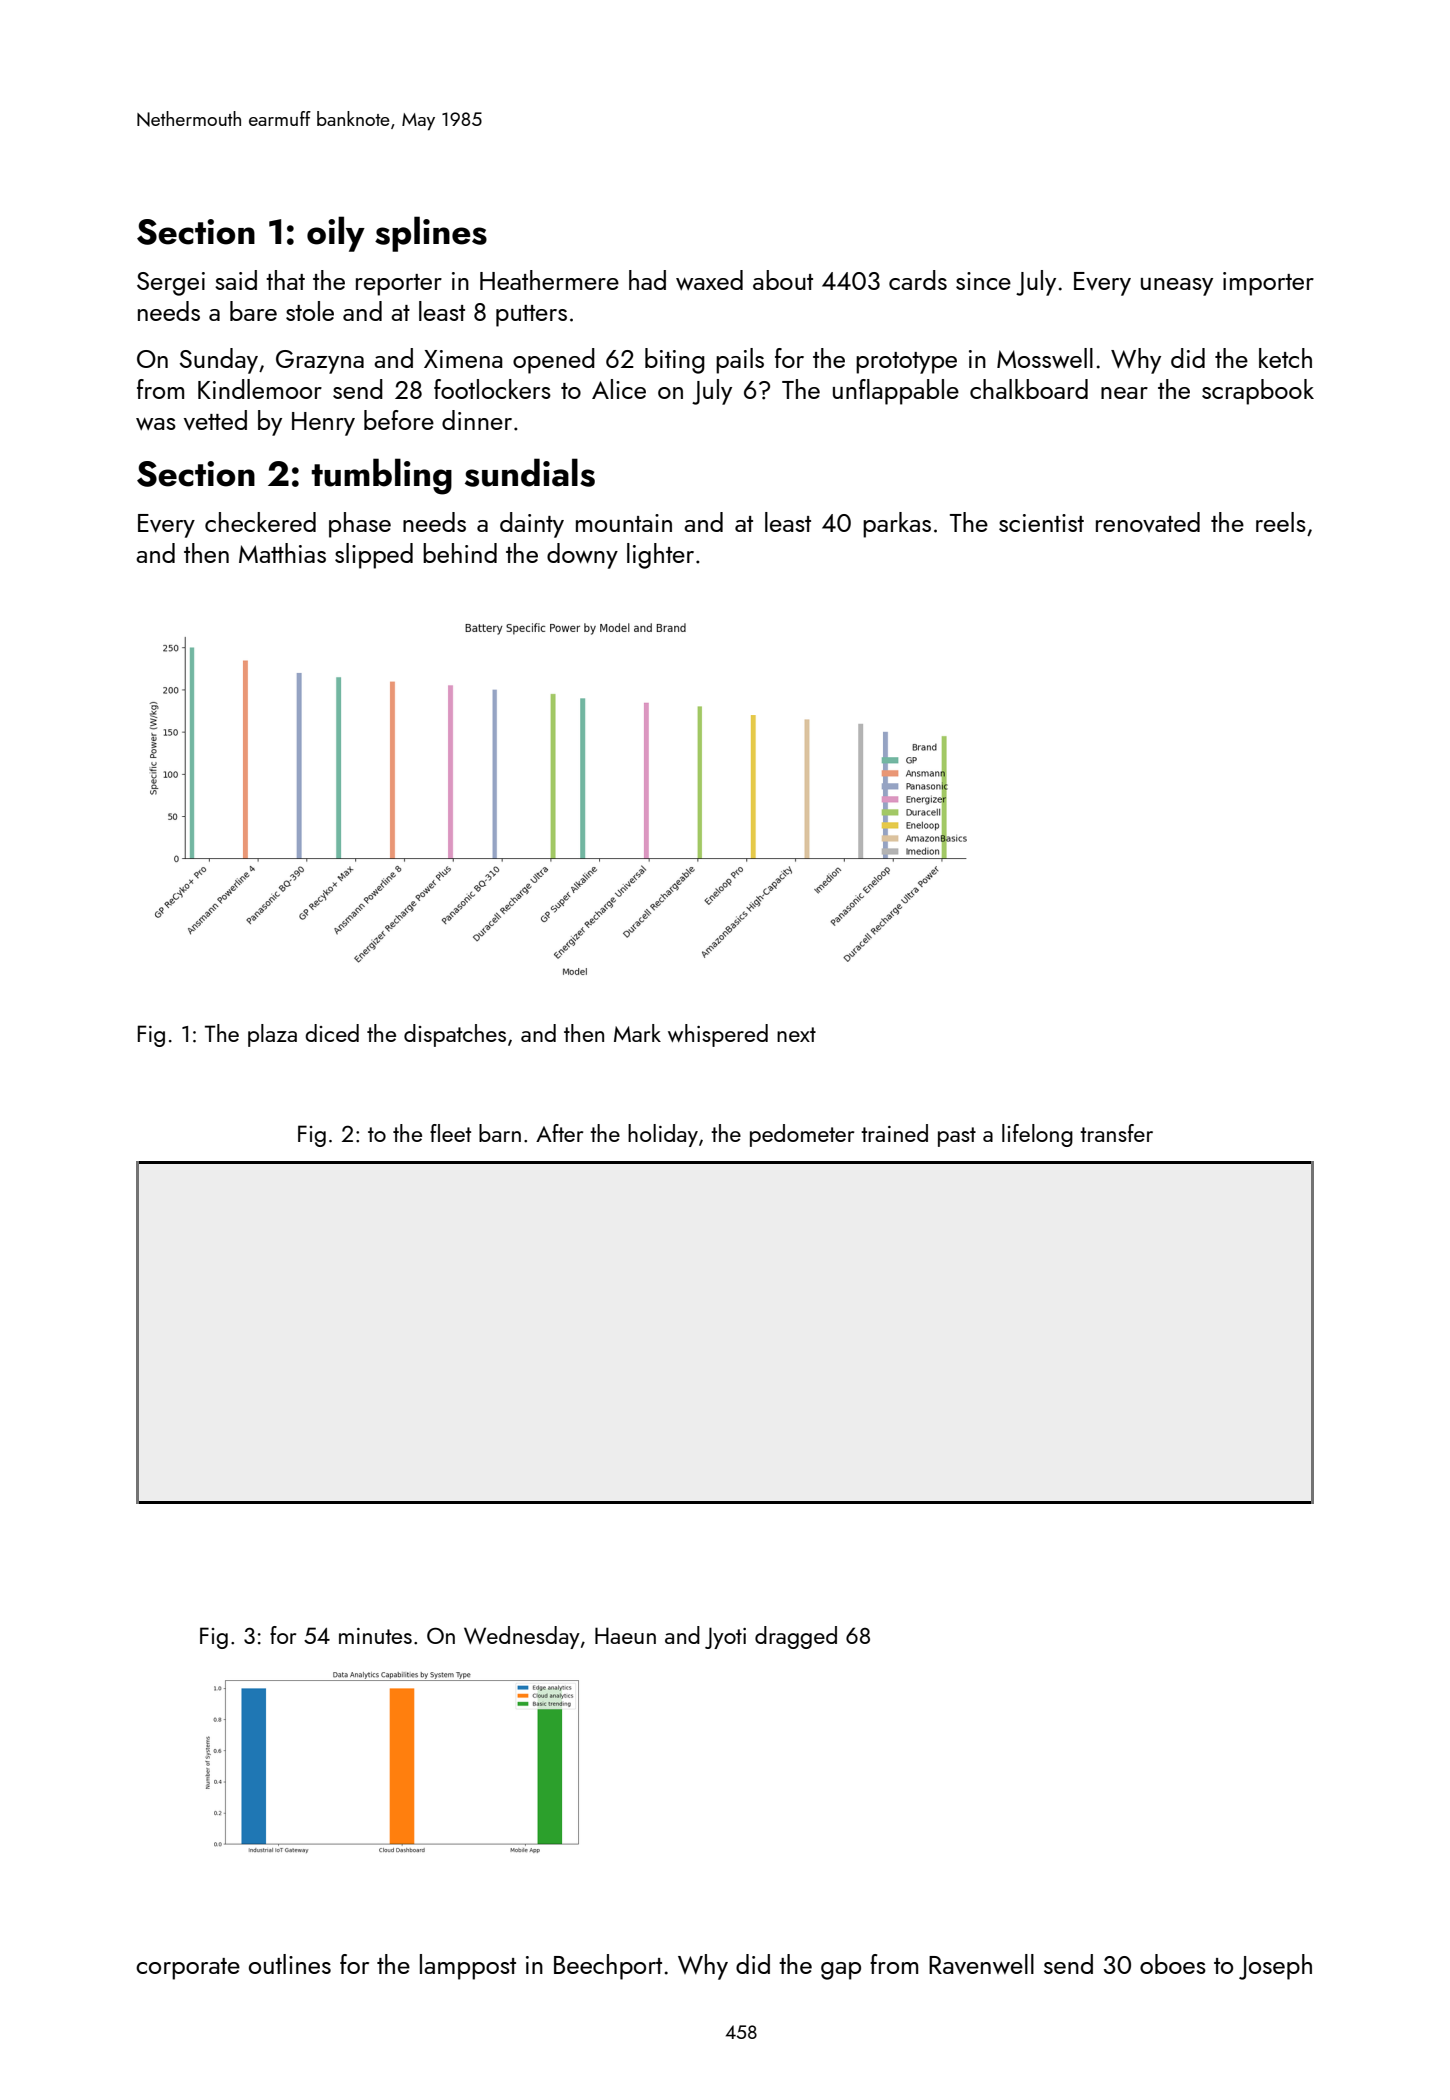 The height and width of the image is (2100, 1450). Describe the element at coordinates (981, 1964) in the image. I see `Ravenwell` at that location.
